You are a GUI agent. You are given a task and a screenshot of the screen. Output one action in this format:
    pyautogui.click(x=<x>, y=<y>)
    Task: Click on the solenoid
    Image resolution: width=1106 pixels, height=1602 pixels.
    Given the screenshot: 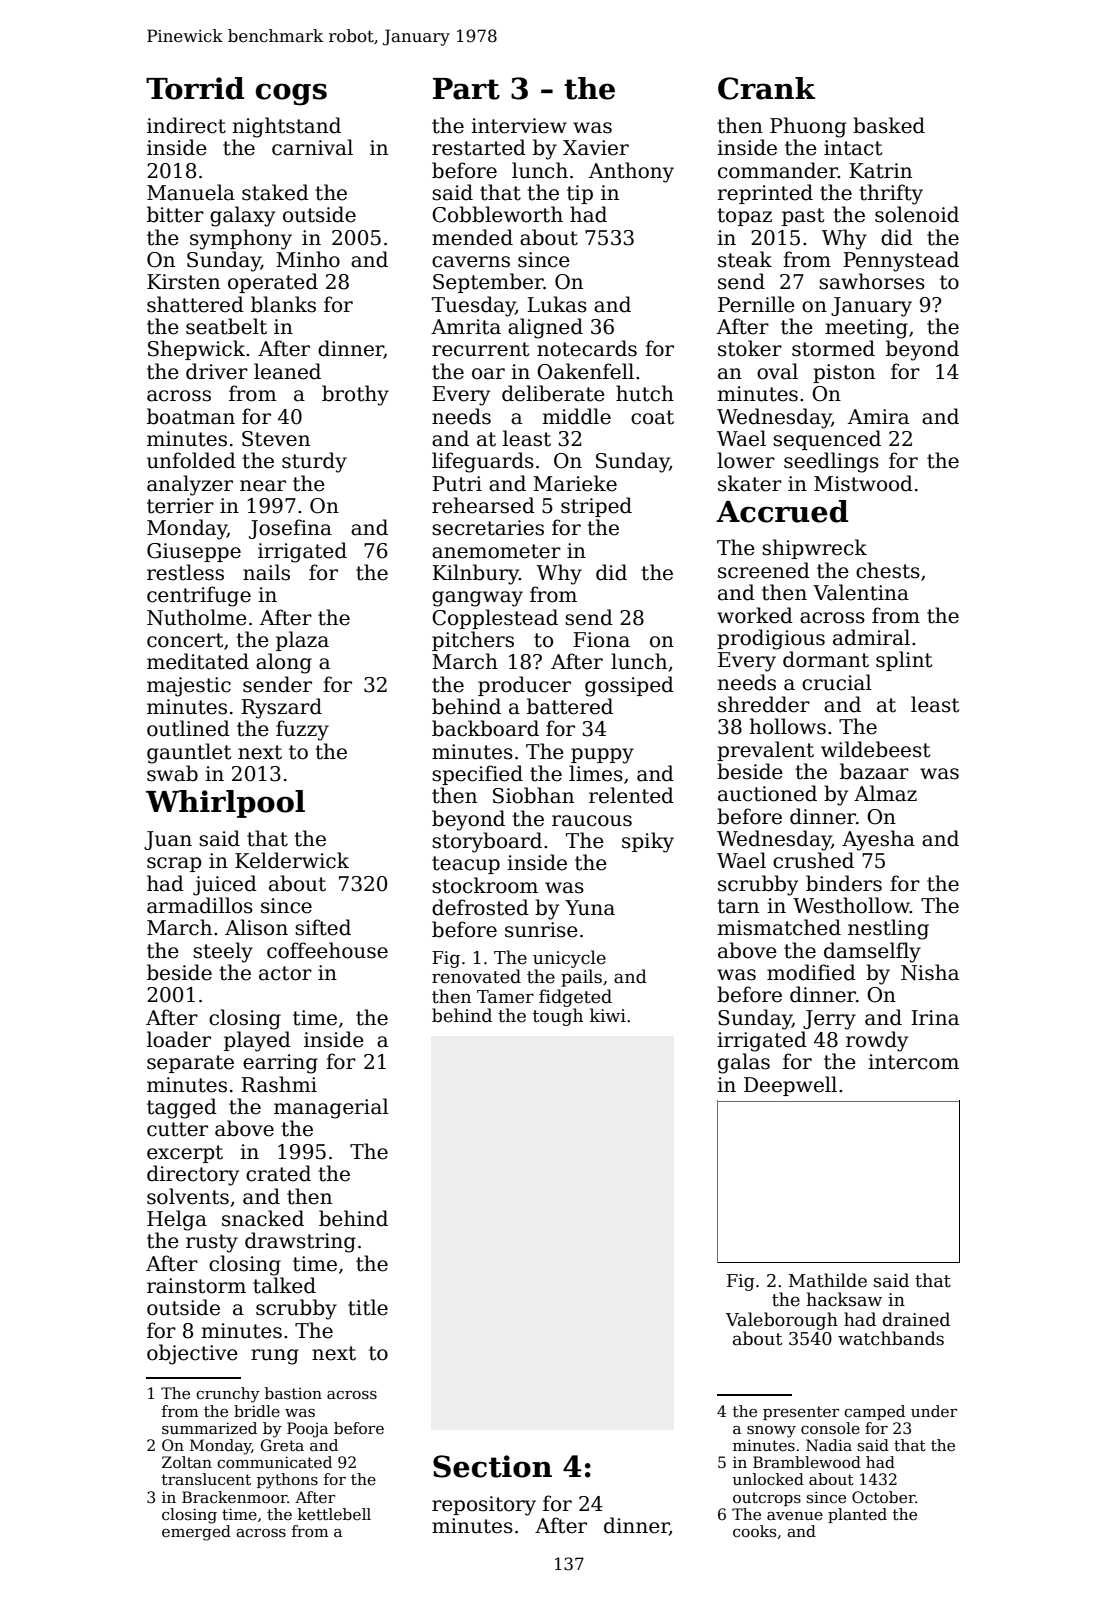 What is the action you would take?
    pyautogui.click(x=917, y=214)
